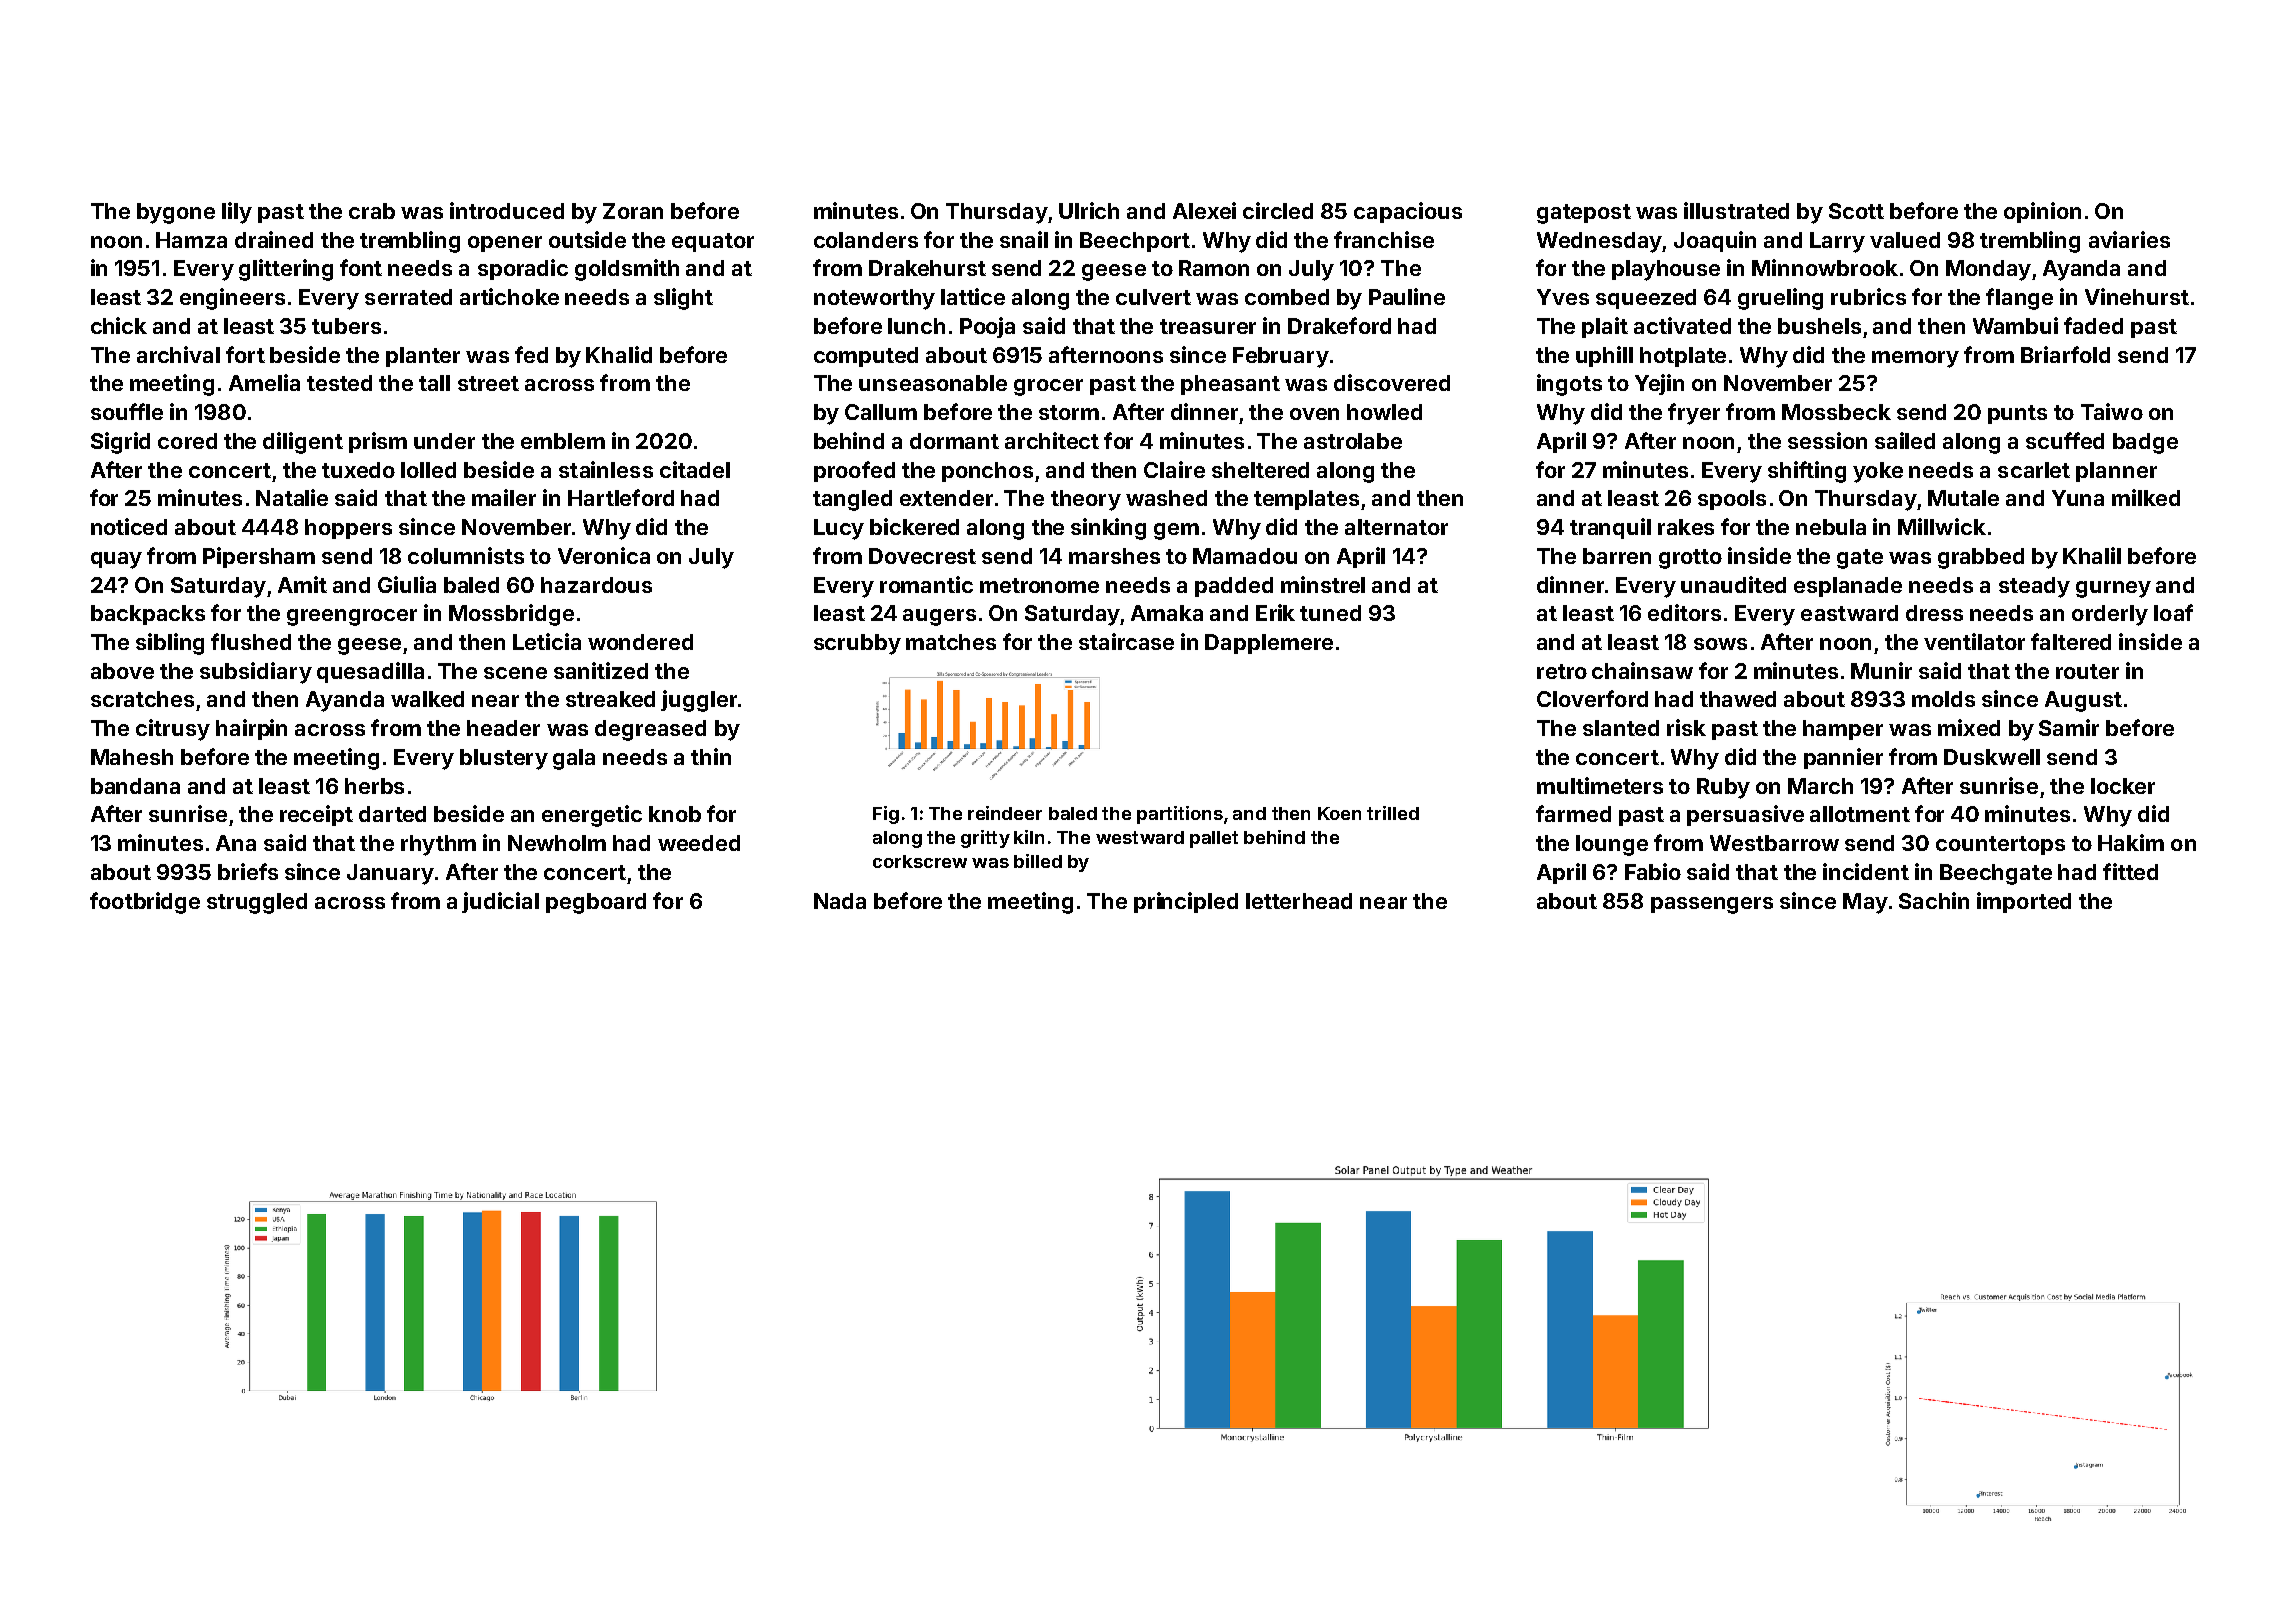 The width and height of the screenshot is (2292, 1620). I want to click on Nada, so click(840, 901).
